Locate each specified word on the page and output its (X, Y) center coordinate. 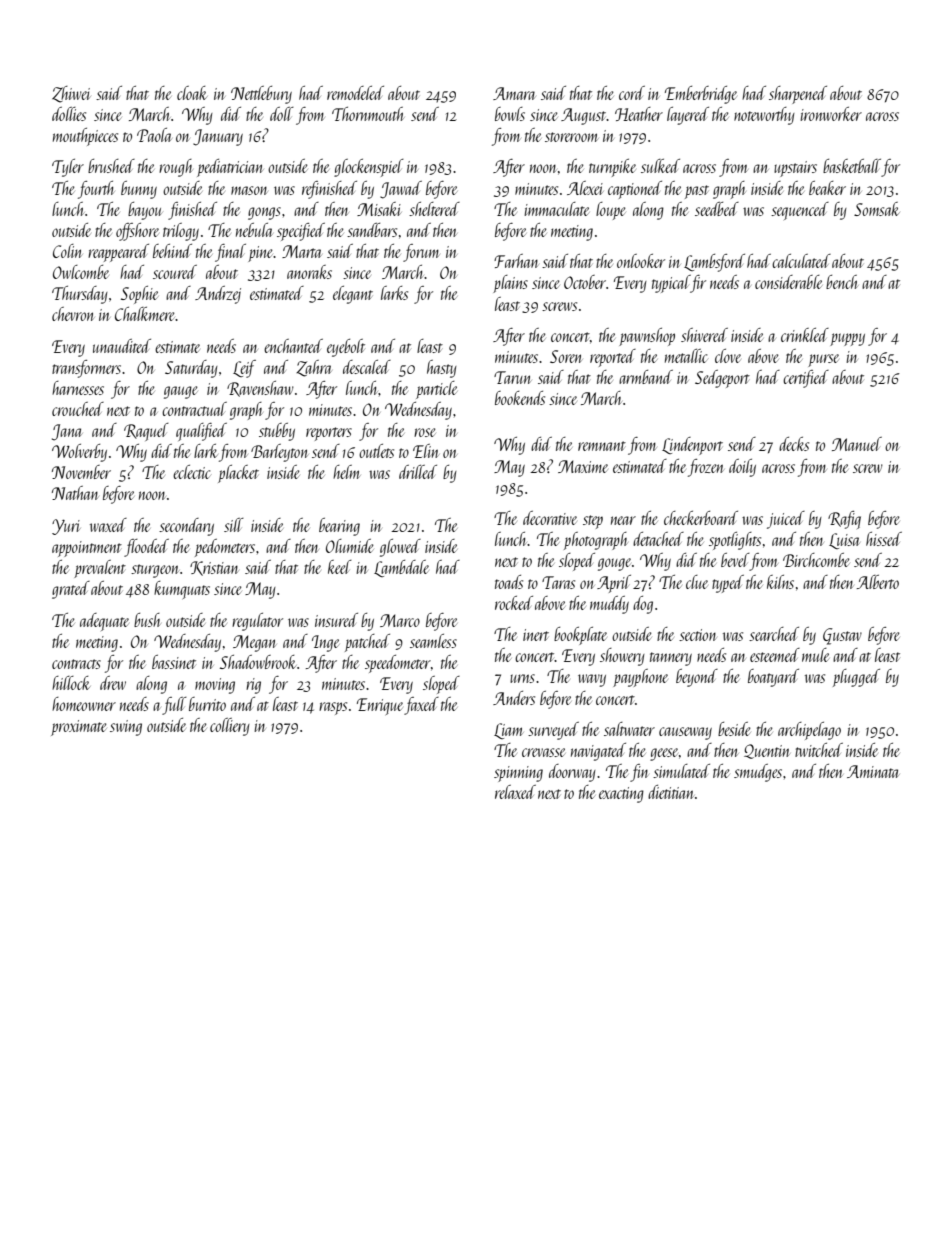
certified (806, 379)
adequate (104, 622)
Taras (558, 582)
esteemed (775, 655)
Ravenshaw (260, 389)
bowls (510, 114)
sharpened (798, 95)
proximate (79, 728)
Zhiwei (71, 94)
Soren (566, 356)
